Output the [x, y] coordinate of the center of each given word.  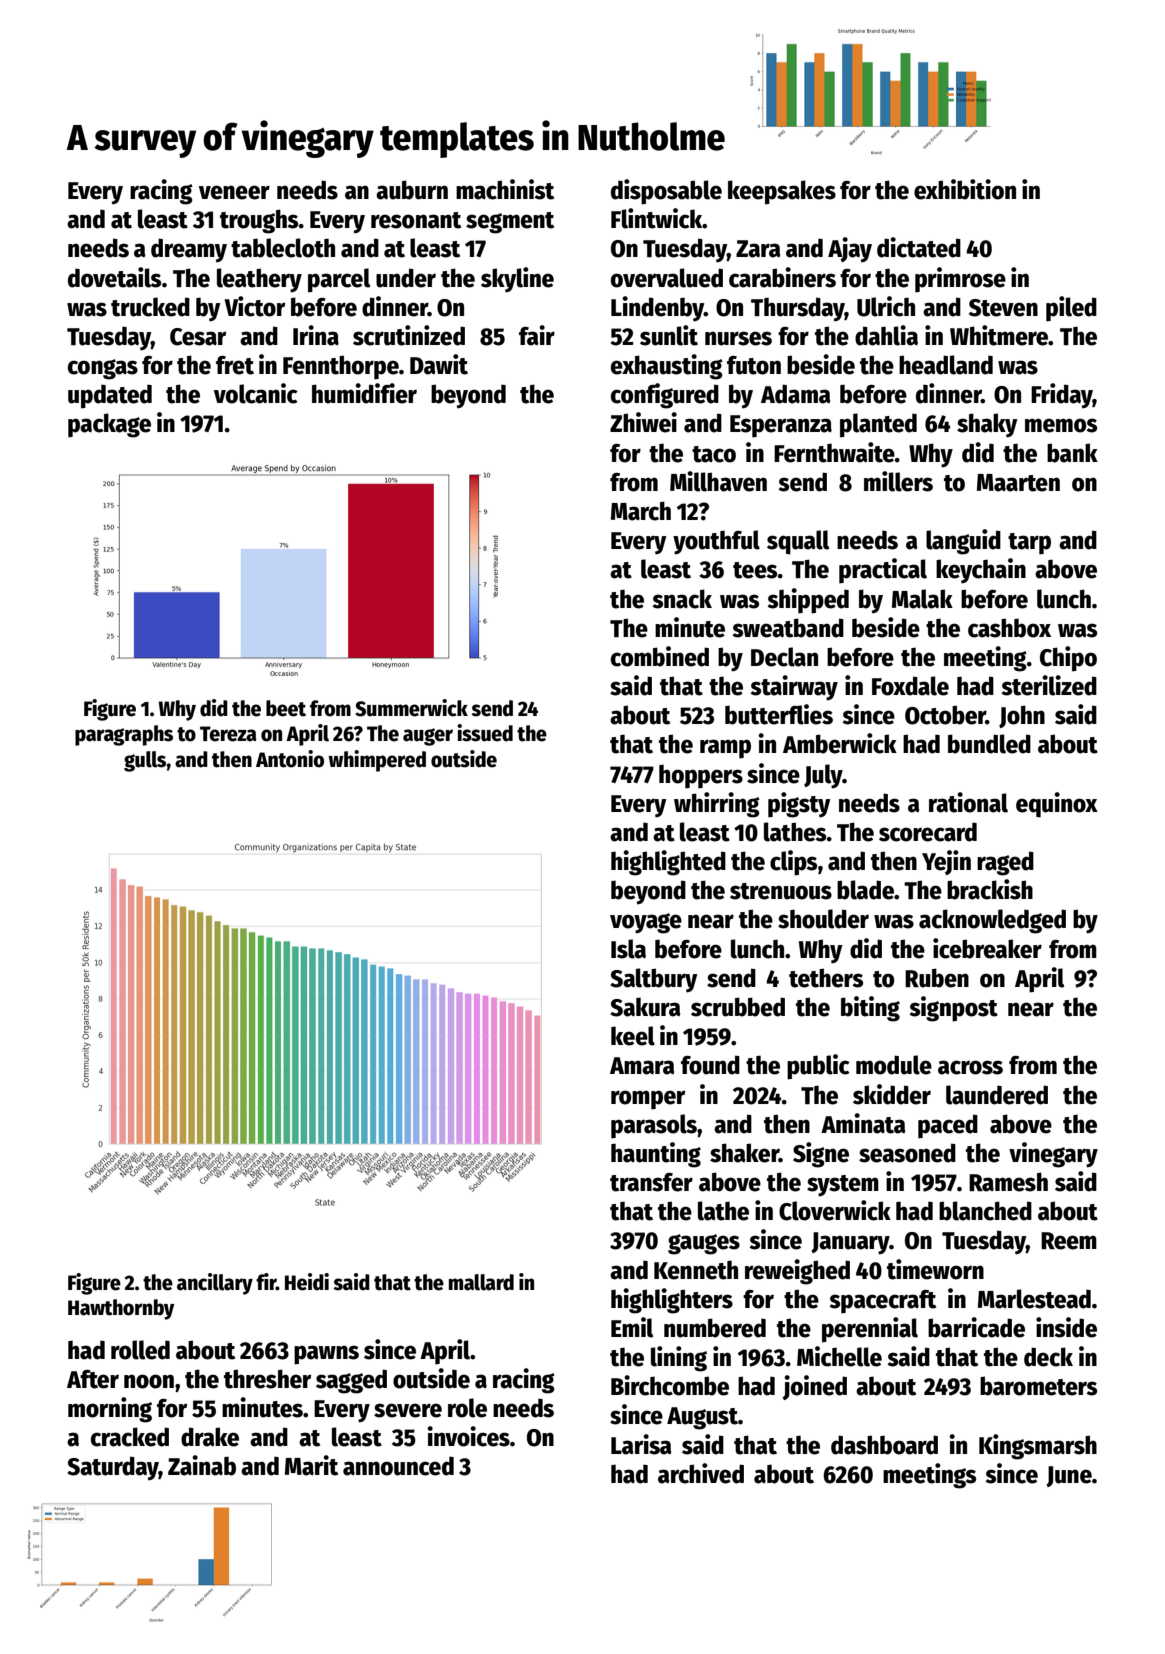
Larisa [641, 1444]
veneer [234, 192]
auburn [412, 190]
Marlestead [1034, 1299]
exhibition [965, 189]
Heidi [307, 1282]
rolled [140, 1350]
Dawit [439, 364]
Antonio [290, 759]
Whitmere [999, 335]
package [109, 425]
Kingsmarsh [1038, 1447]
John [1022, 716]
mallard [481, 1282]
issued [485, 733]
